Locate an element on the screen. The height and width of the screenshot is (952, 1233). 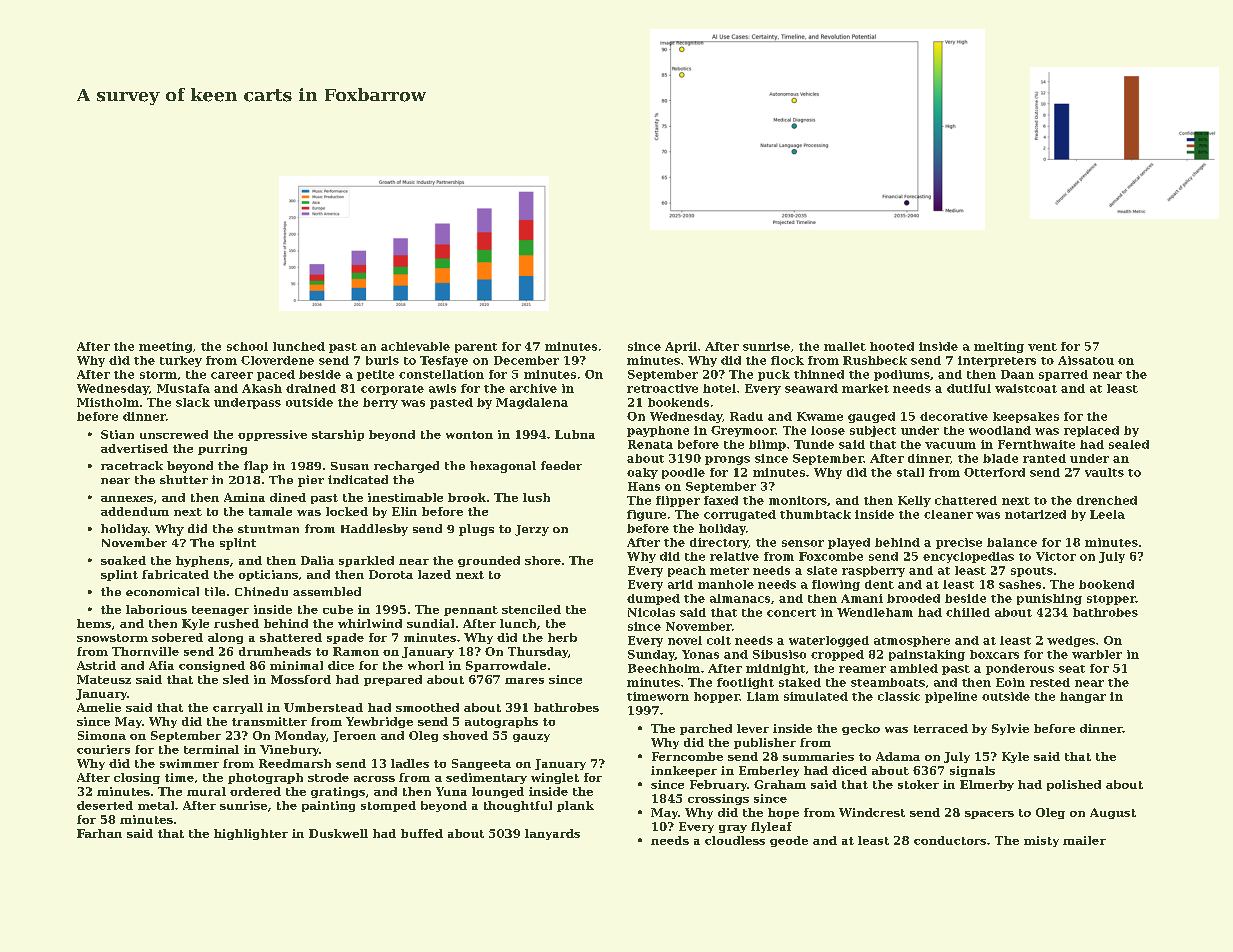
school is located at coordinates (247, 346).
